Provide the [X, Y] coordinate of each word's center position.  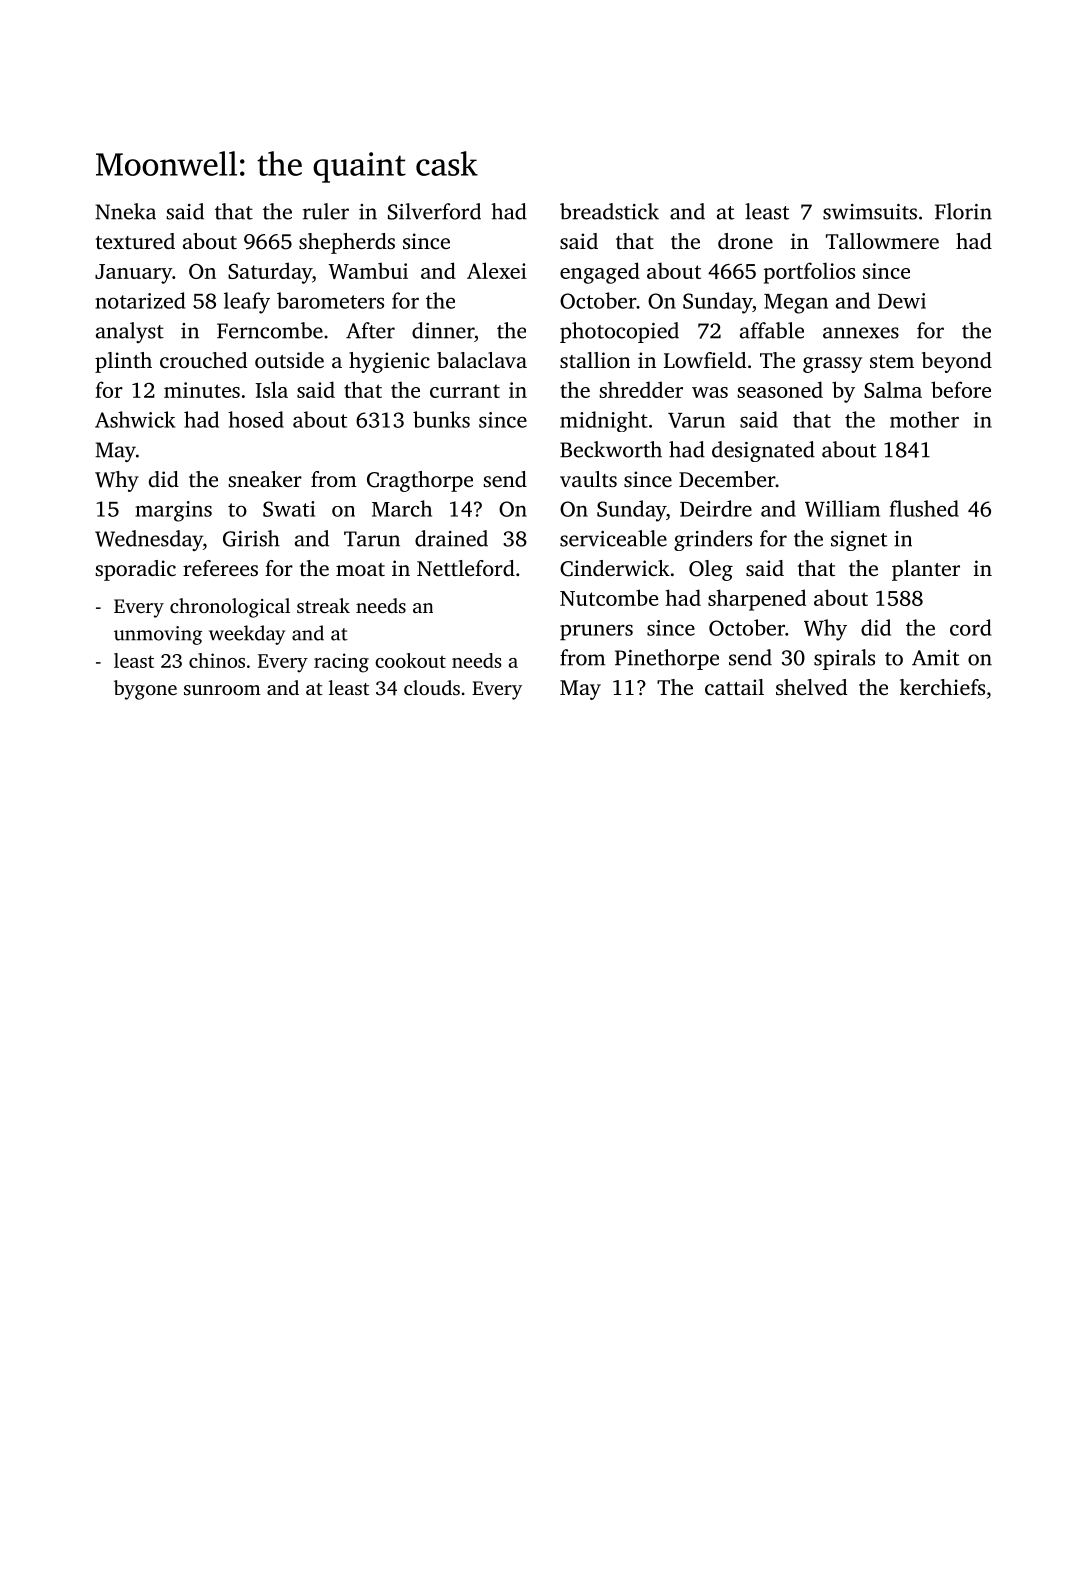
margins [173, 511]
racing [341, 663]
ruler [326, 211]
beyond [957, 362]
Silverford [434, 211]
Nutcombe [609, 597]
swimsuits [870, 212]
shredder [641, 389]
